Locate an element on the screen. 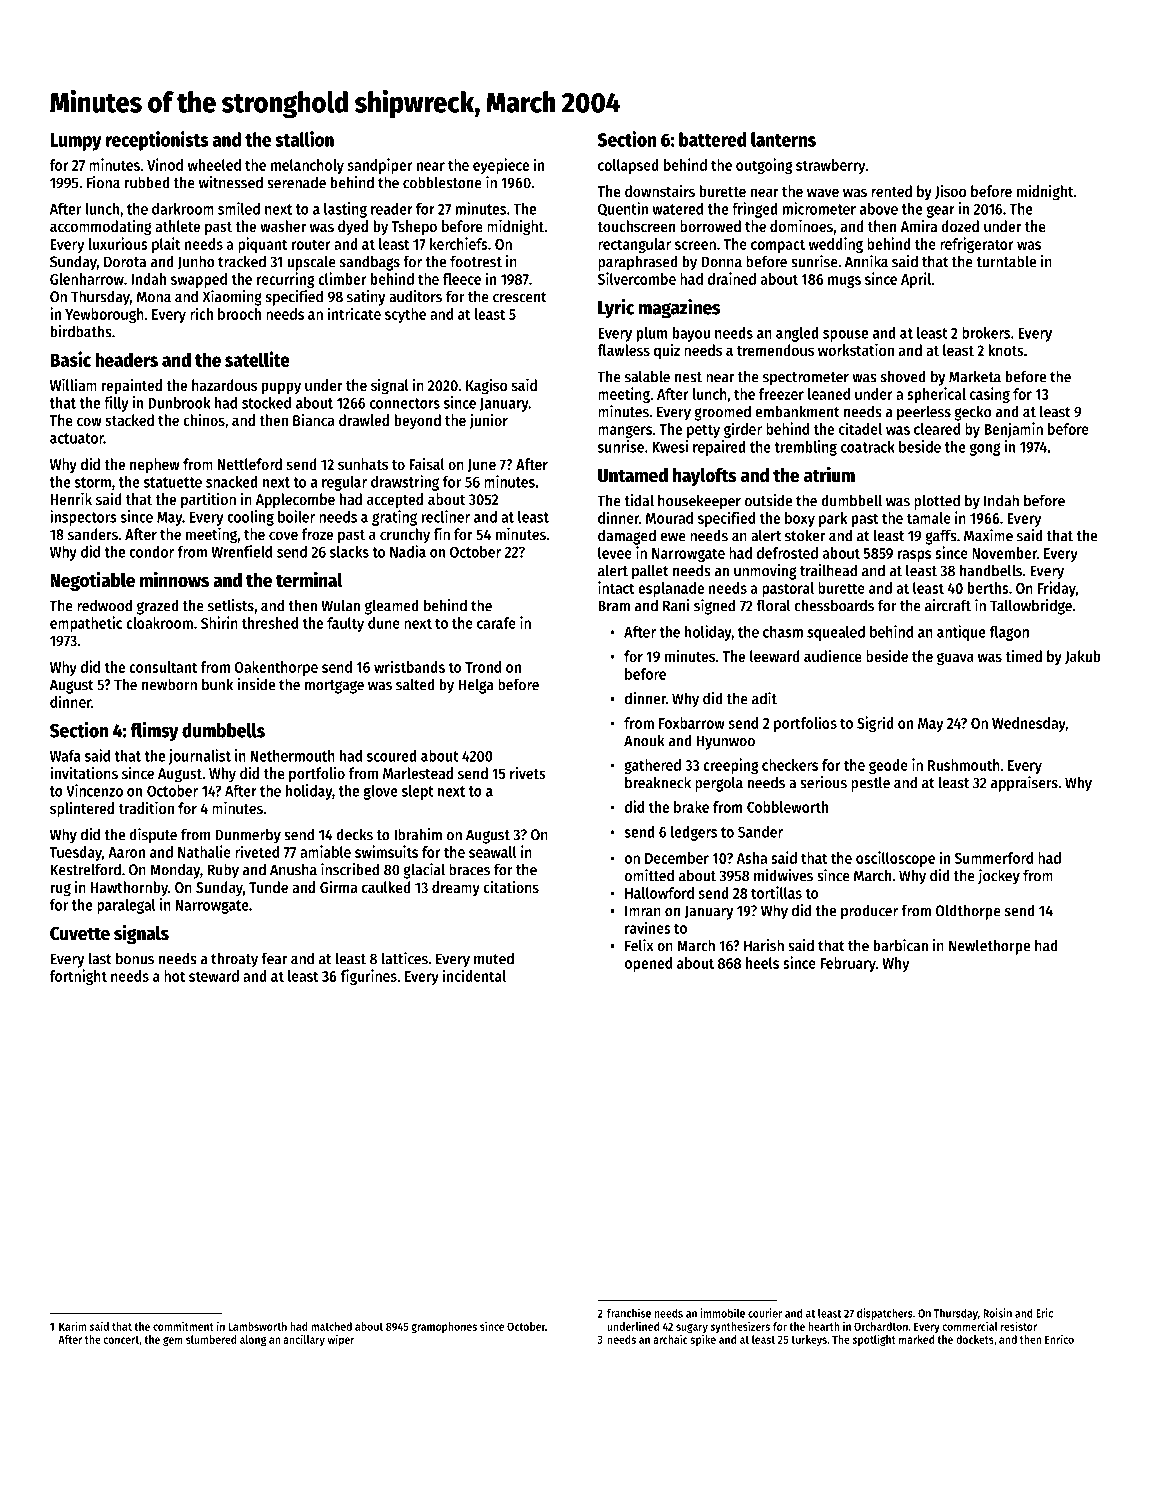  April is located at coordinates (916, 280).
